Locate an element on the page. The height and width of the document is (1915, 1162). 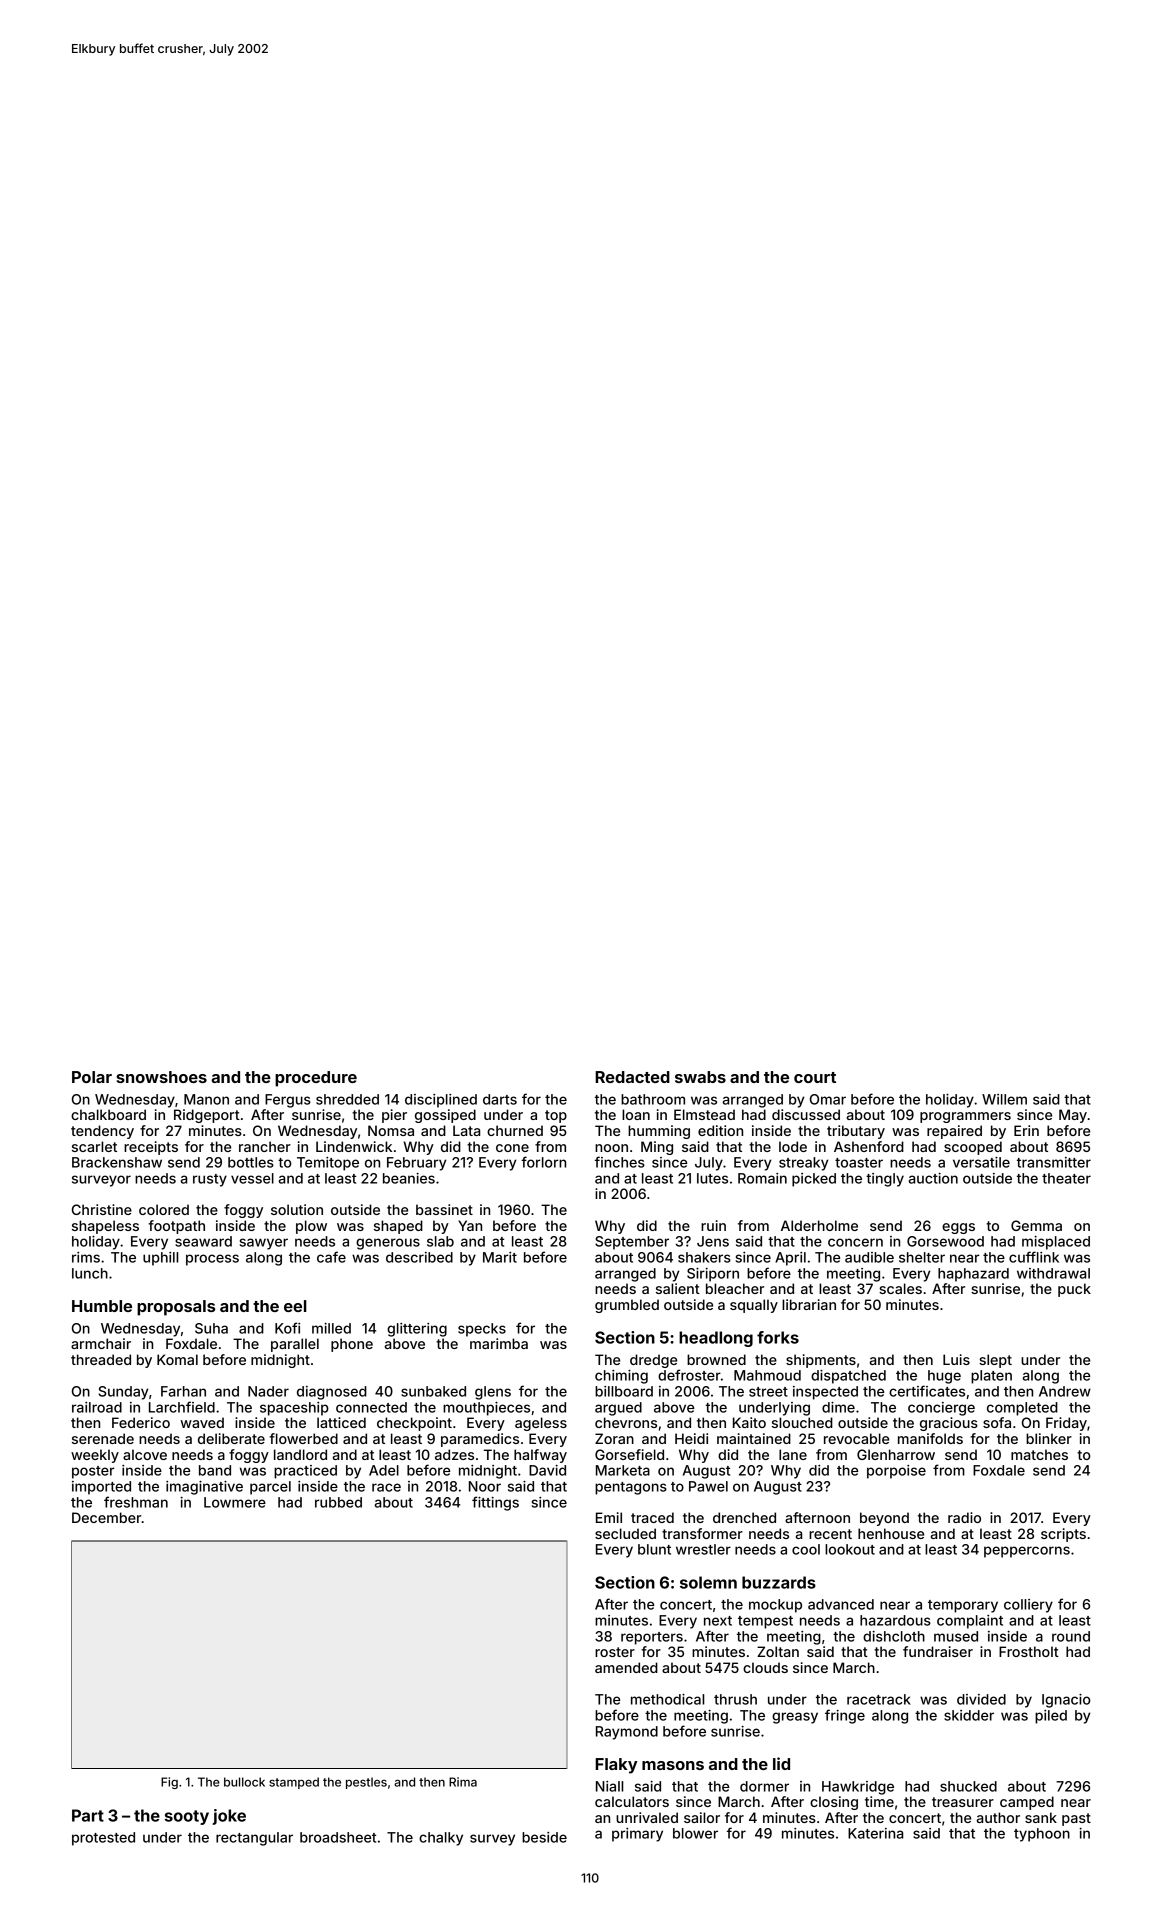
Fig is located at coordinates (169, 1783).
